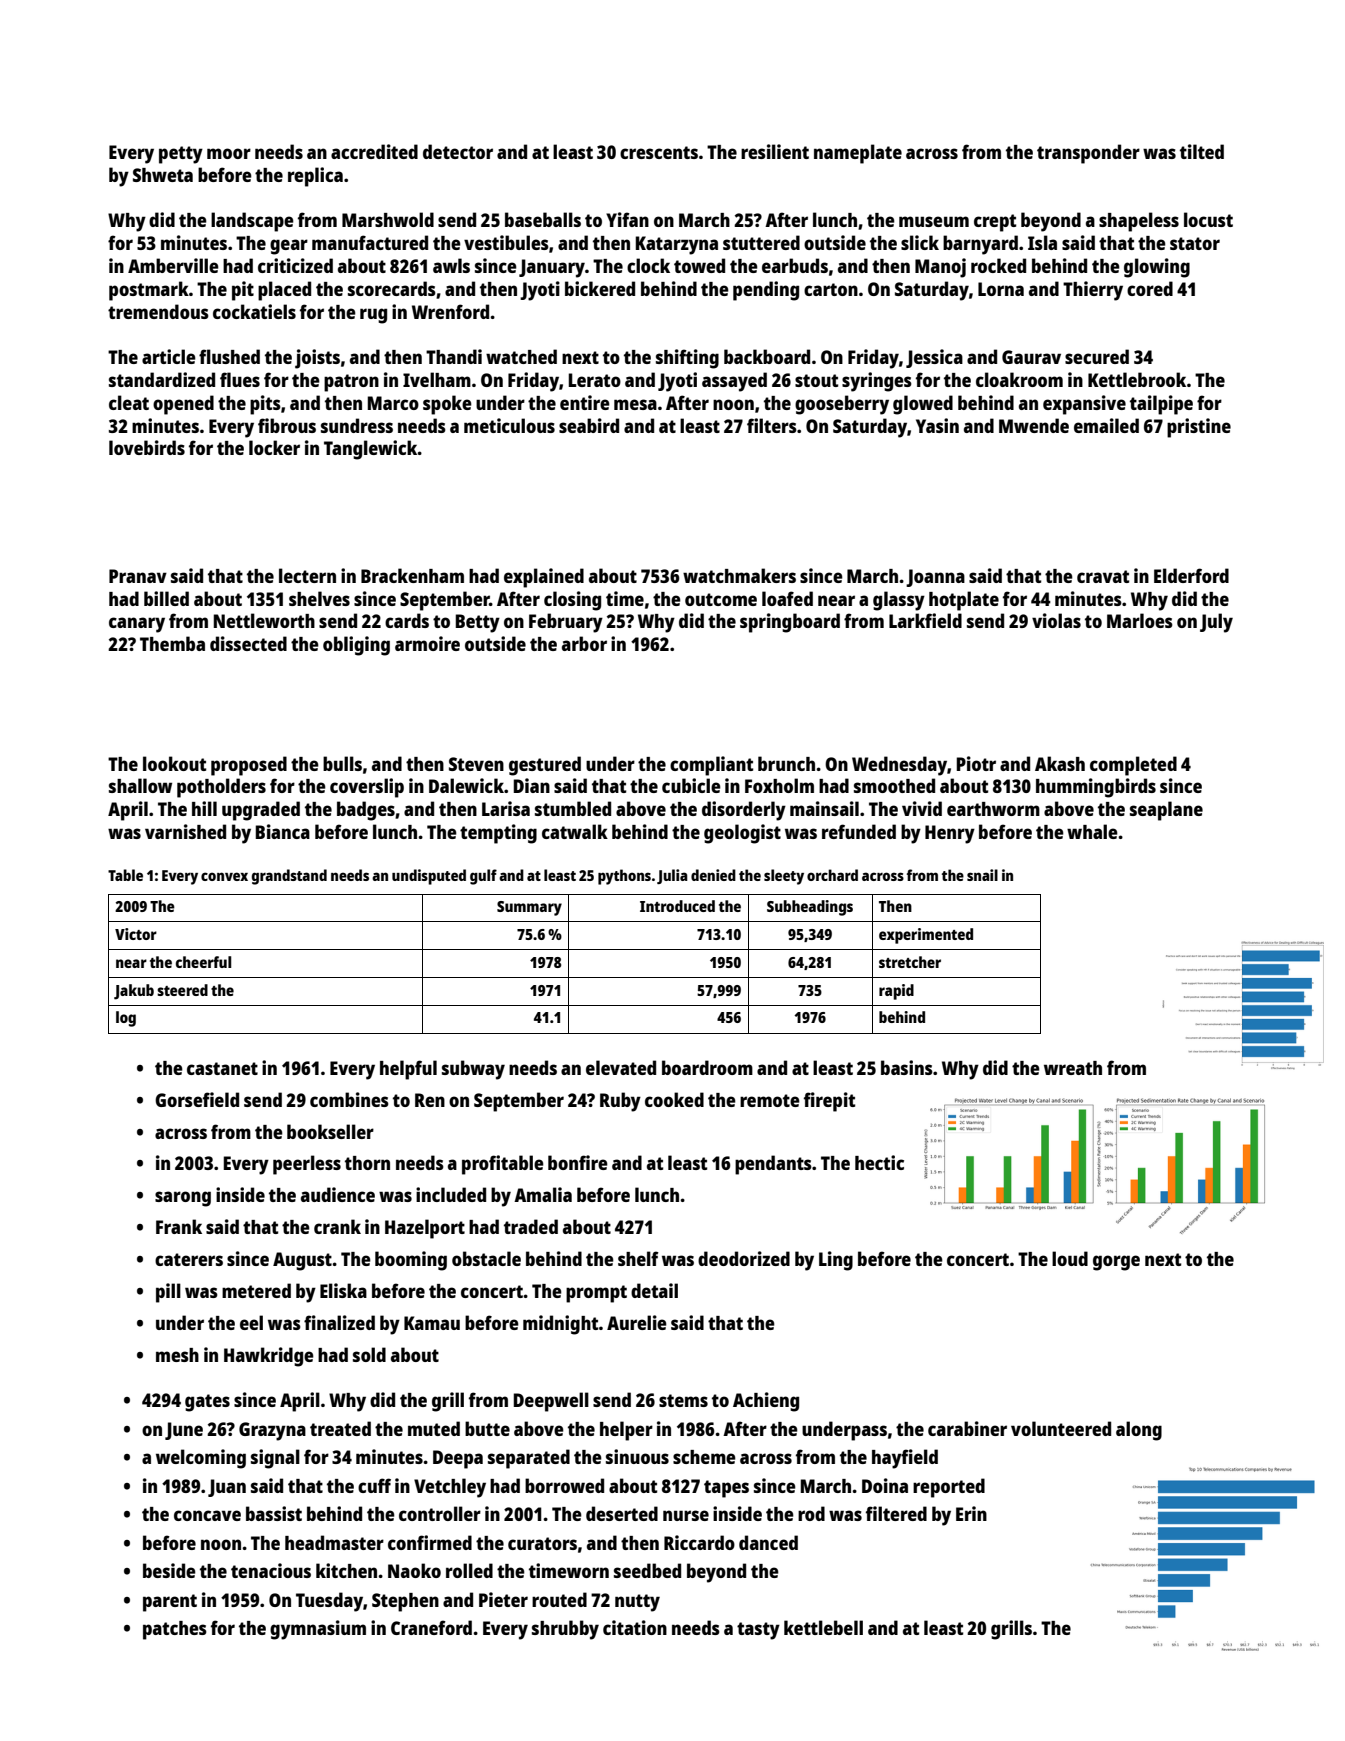 This screenshot has height=1741, width=1345. Describe the element at coordinates (1070, 1258) in the screenshot. I see `loud` at that location.
